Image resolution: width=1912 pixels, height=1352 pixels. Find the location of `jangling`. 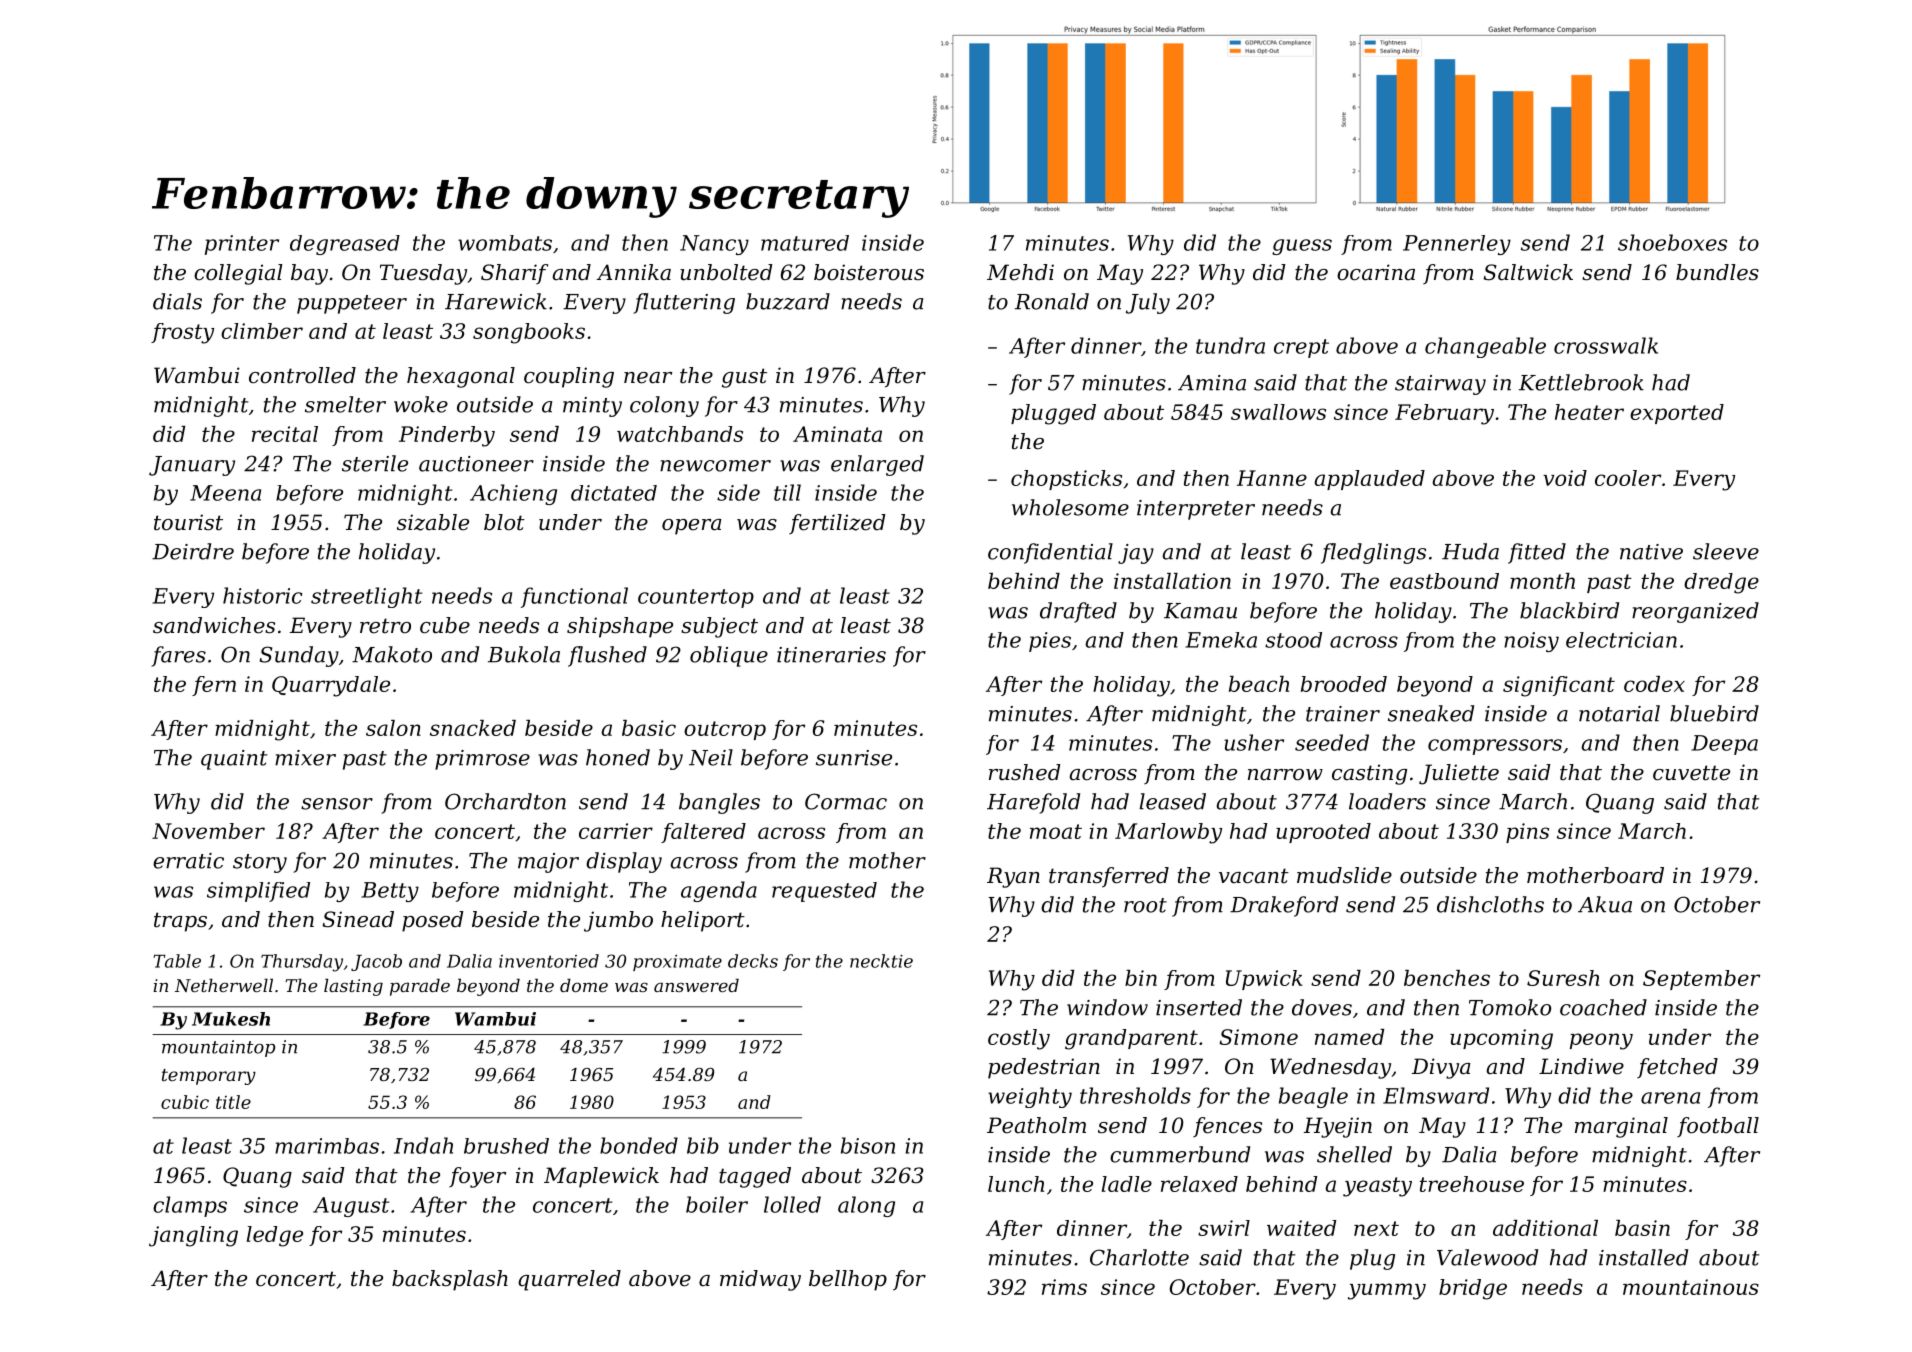

jangling is located at coordinates (193, 1236).
